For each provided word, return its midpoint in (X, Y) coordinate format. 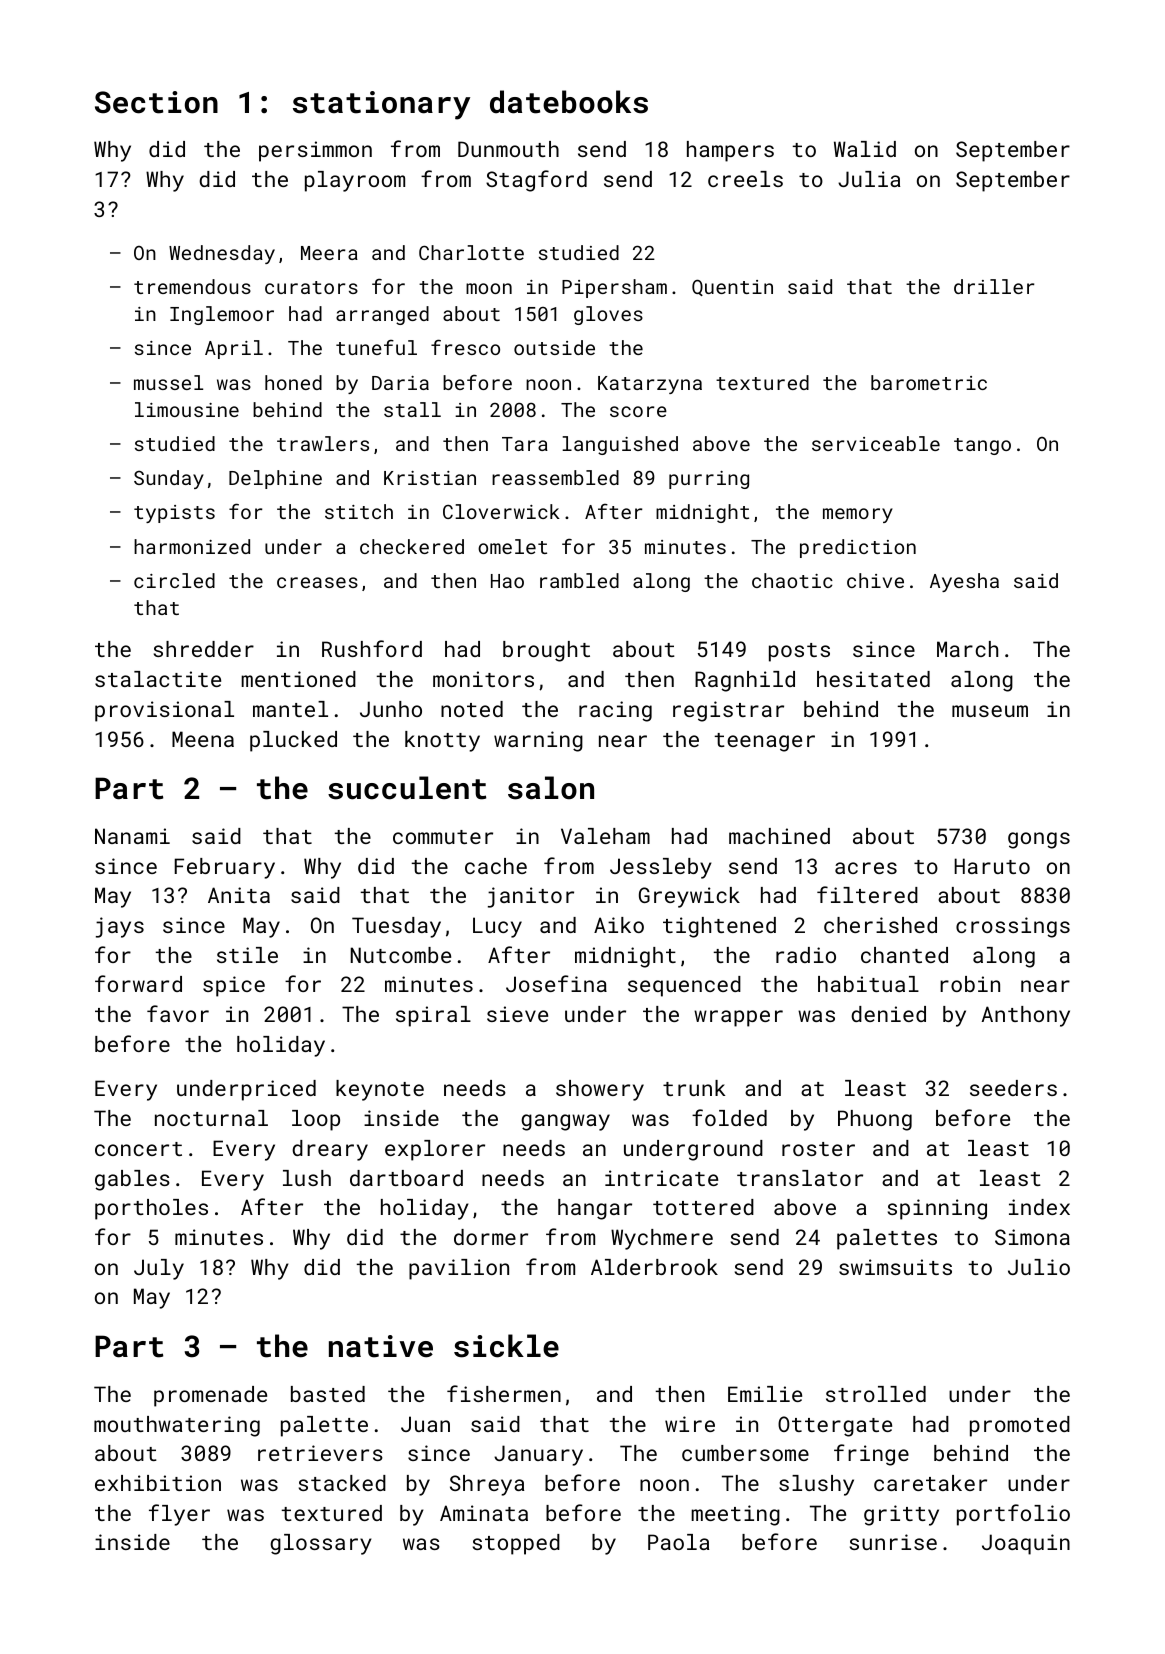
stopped (516, 1544)
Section (156, 102)
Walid (865, 149)
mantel (290, 709)
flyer (179, 1515)
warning (538, 741)
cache (496, 866)
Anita (239, 895)
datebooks (569, 102)
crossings (1013, 927)
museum (990, 711)
